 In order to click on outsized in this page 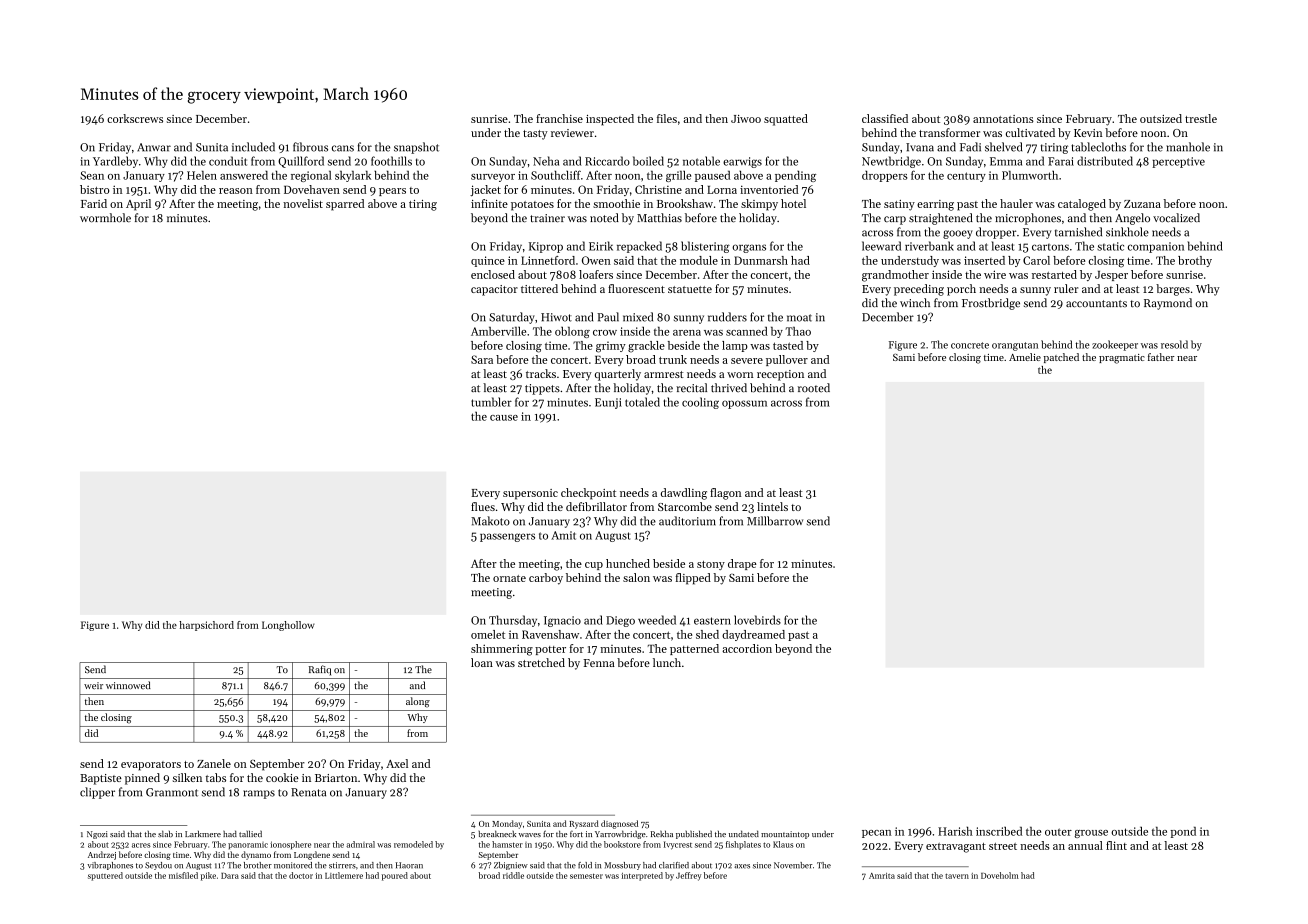, I will do `click(1161, 118)`.
